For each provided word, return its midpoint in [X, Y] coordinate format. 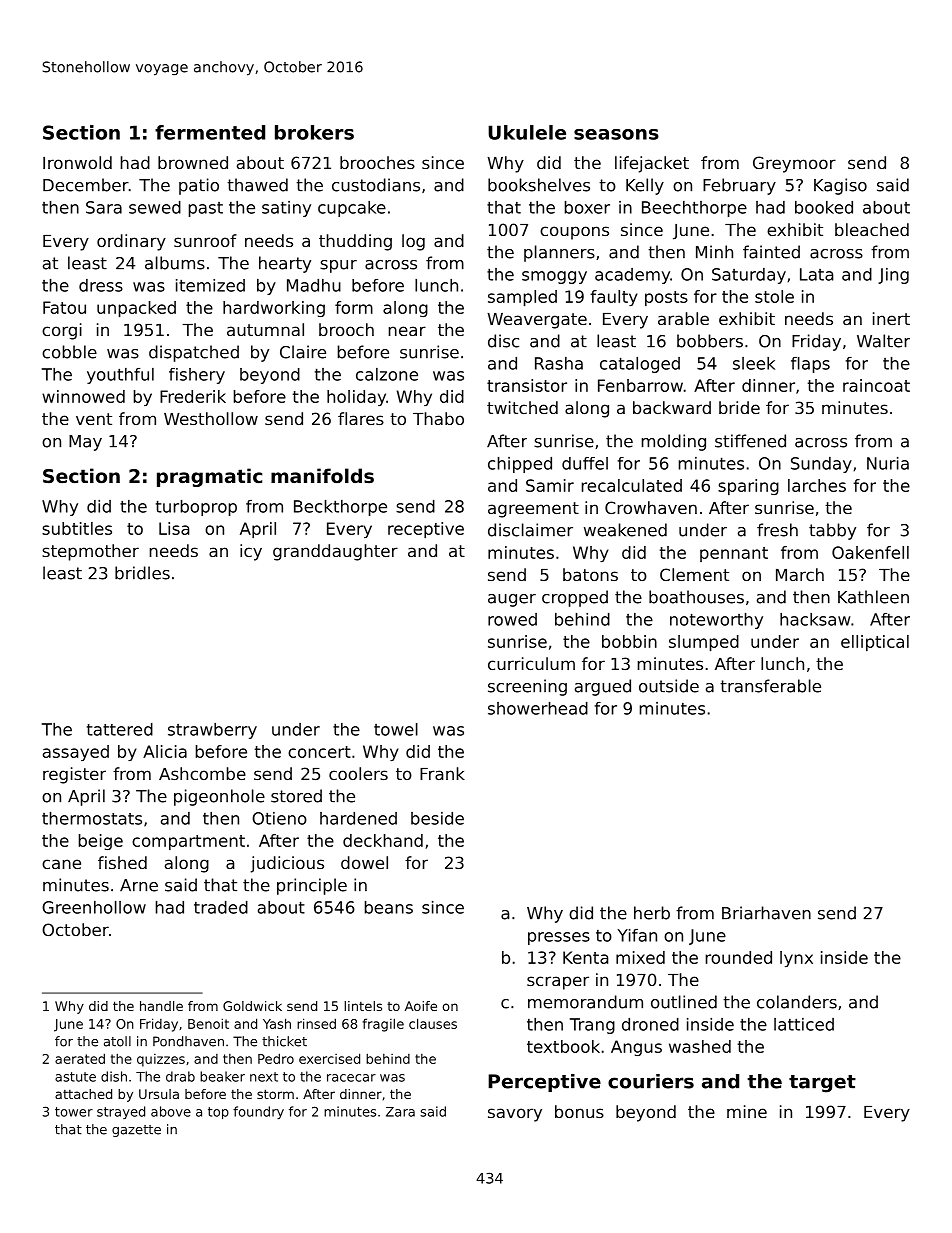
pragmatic [209, 477]
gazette [136, 1131]
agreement [533, 510]
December [86, 185]
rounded [739, 957]
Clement [694, 574]
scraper [558, 983]
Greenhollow [94, 907]
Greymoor [794, 164]
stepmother [90, 552]
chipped [520, 465]
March [800, 574]
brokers [314, 132]
